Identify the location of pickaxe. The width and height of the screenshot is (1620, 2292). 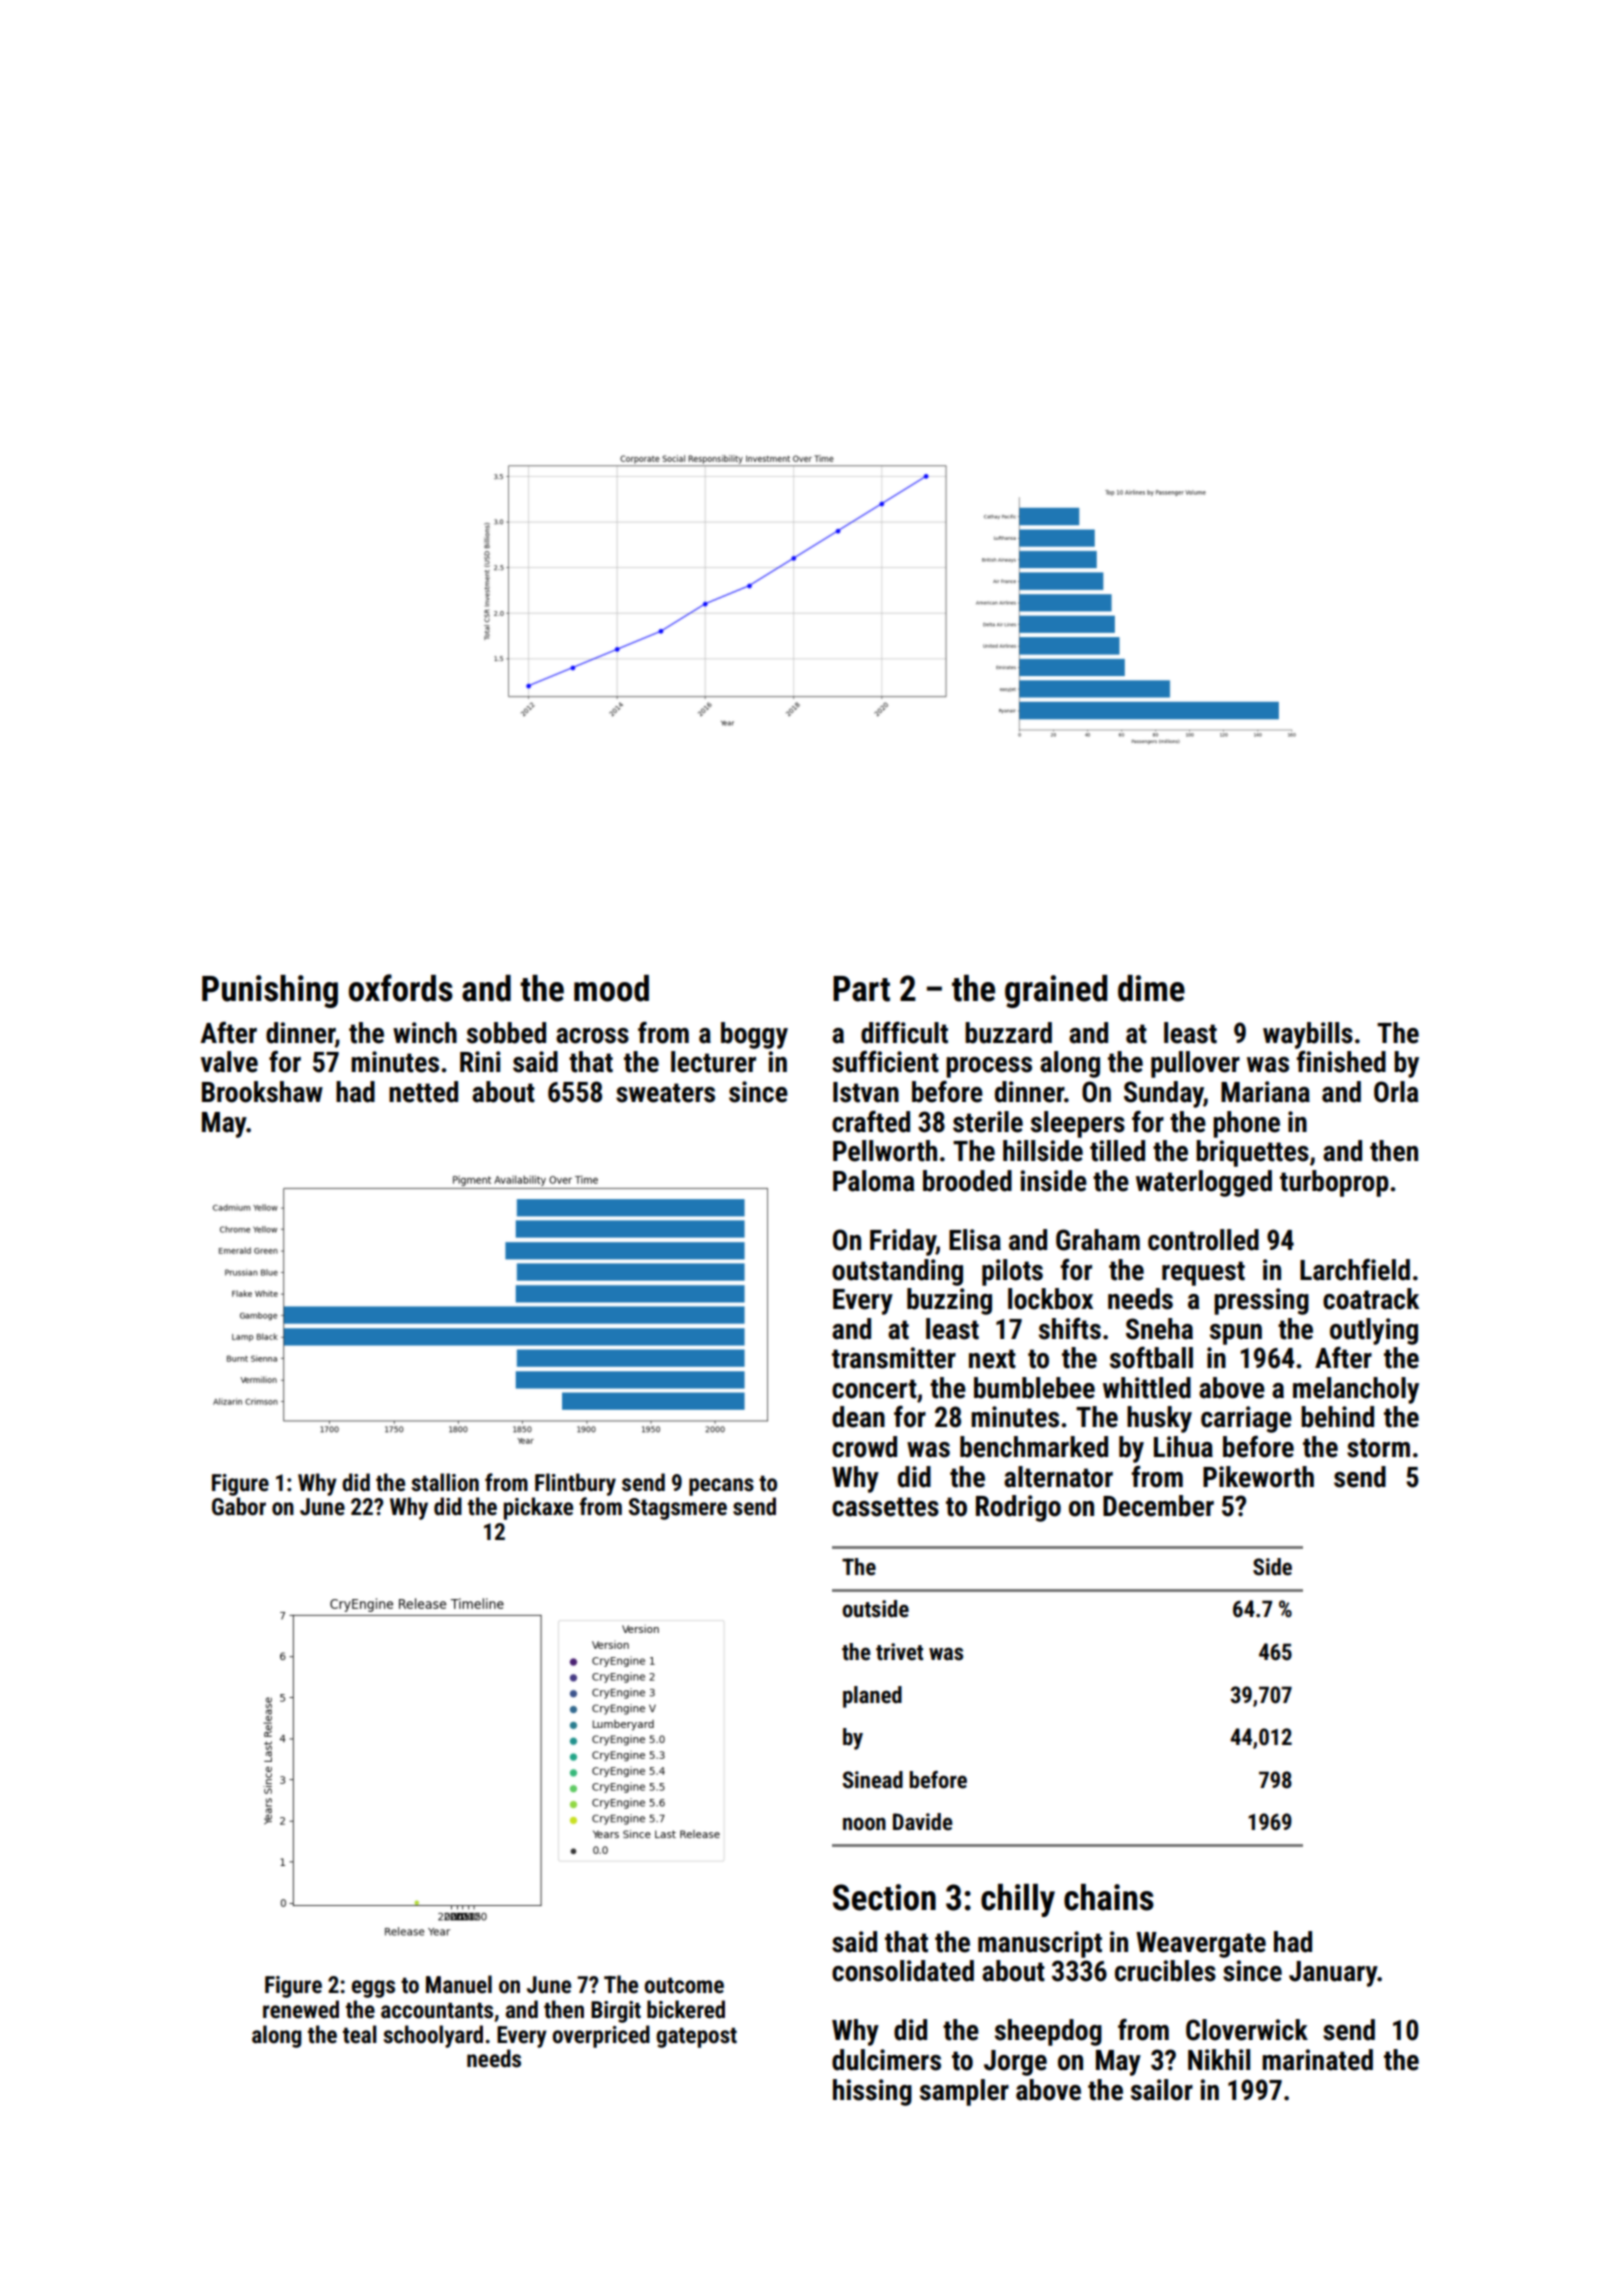
(538, 1508).
